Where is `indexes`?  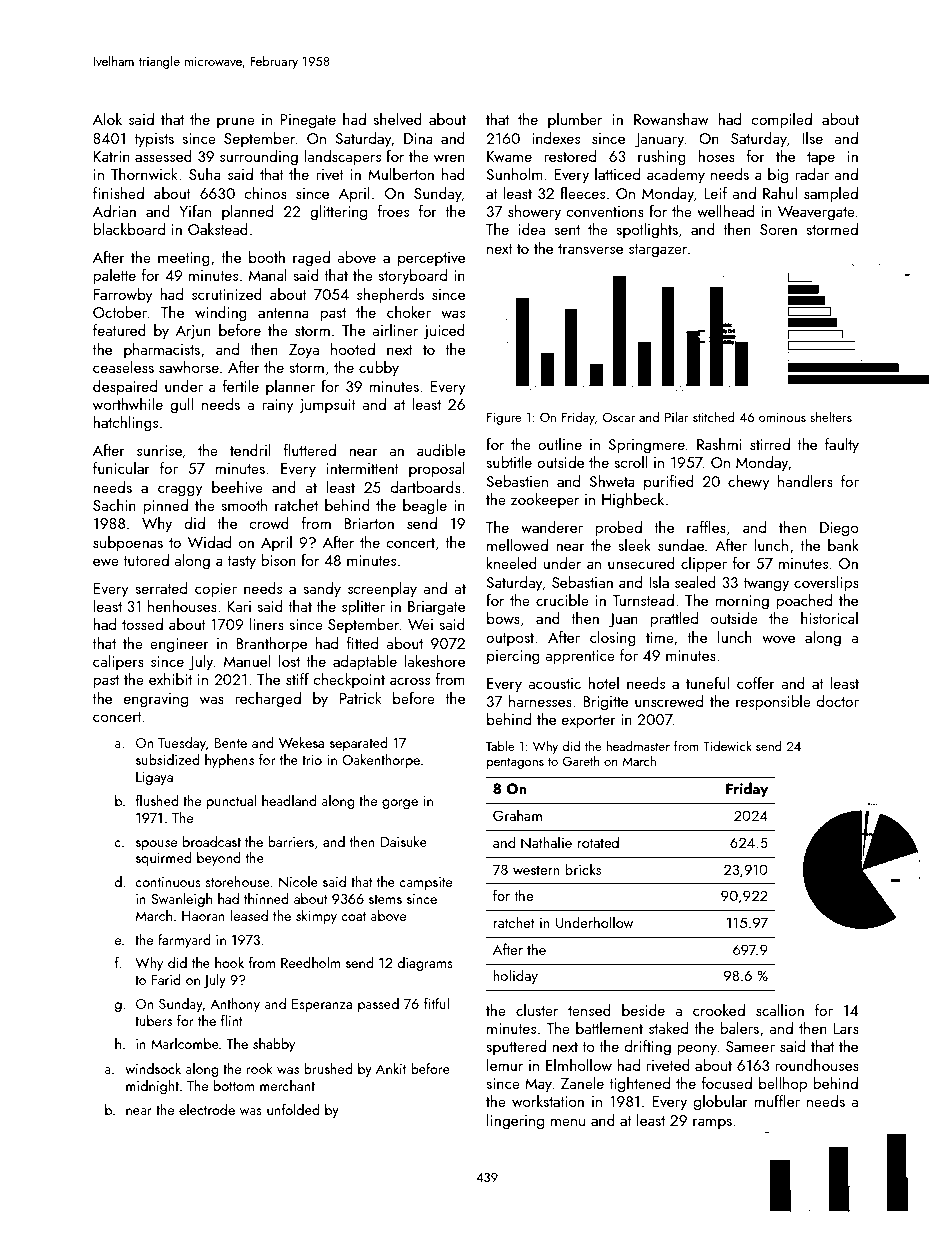
indexes is located at coordinates (556, 138).
